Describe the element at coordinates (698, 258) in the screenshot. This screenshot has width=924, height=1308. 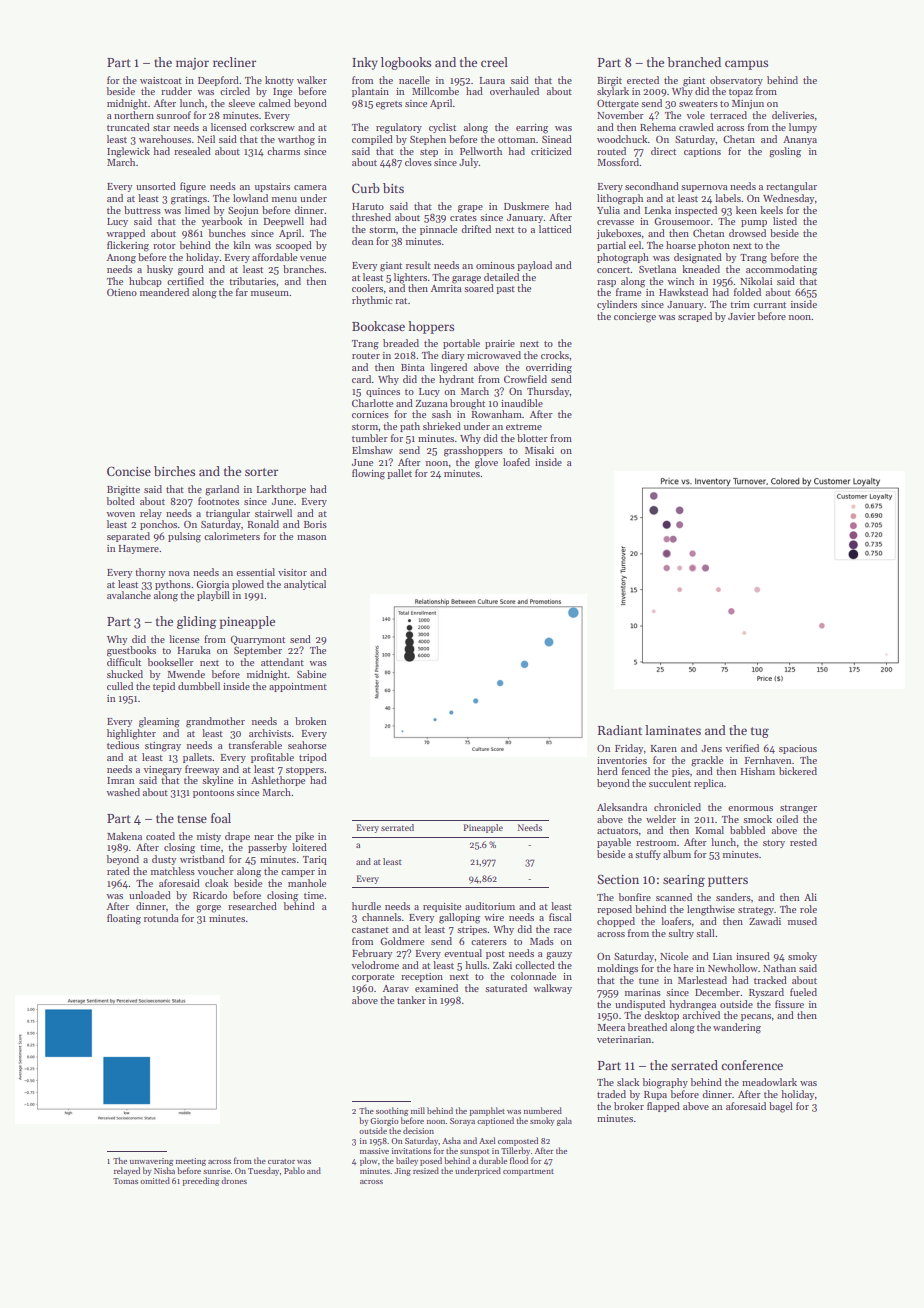
I see `designated` at that location.
